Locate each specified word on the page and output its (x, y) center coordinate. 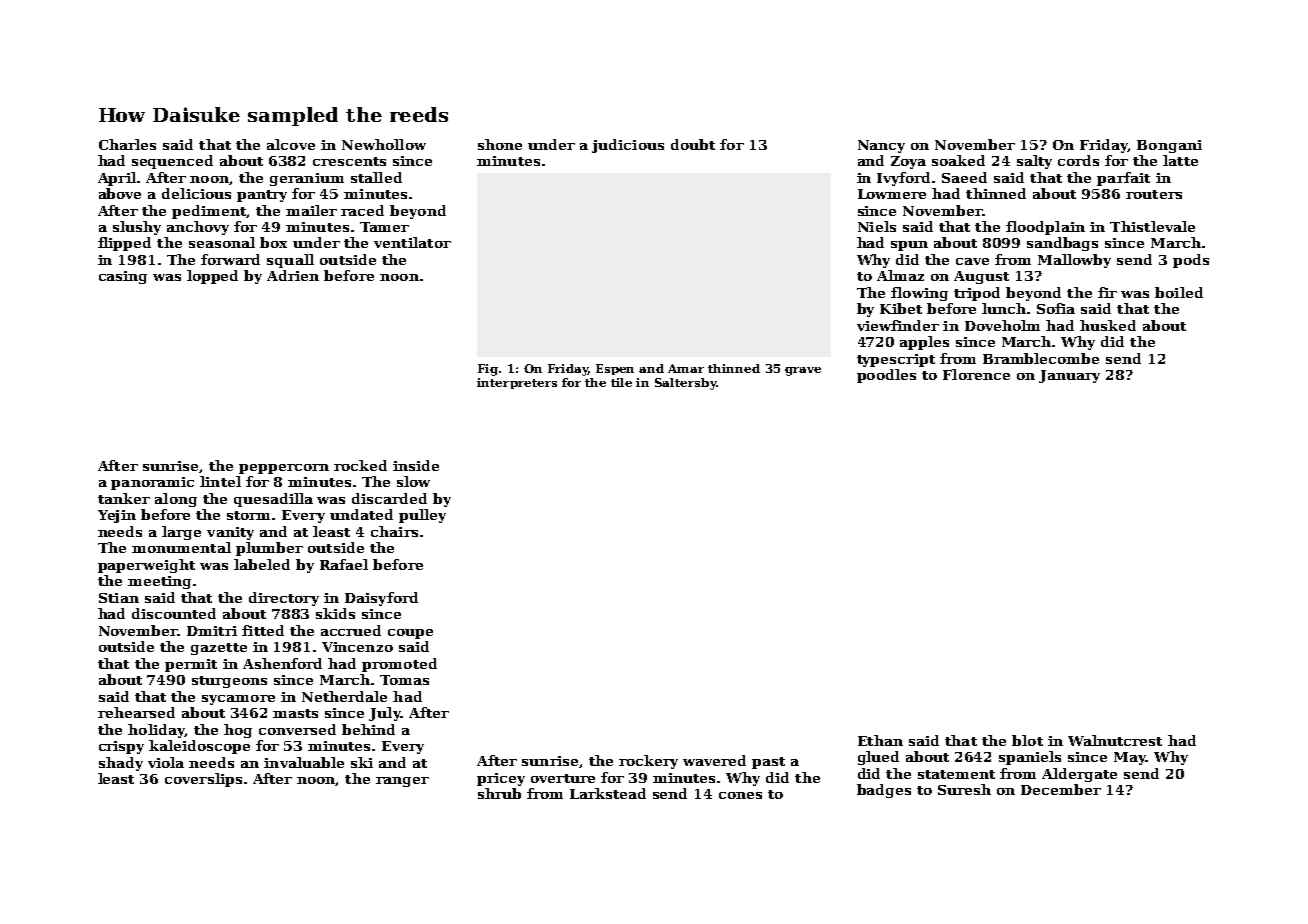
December (1061, 789)
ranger (402, 782)
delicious (196, 193)
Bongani (1169, 146)
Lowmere (892, 194)
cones (740, 795)
